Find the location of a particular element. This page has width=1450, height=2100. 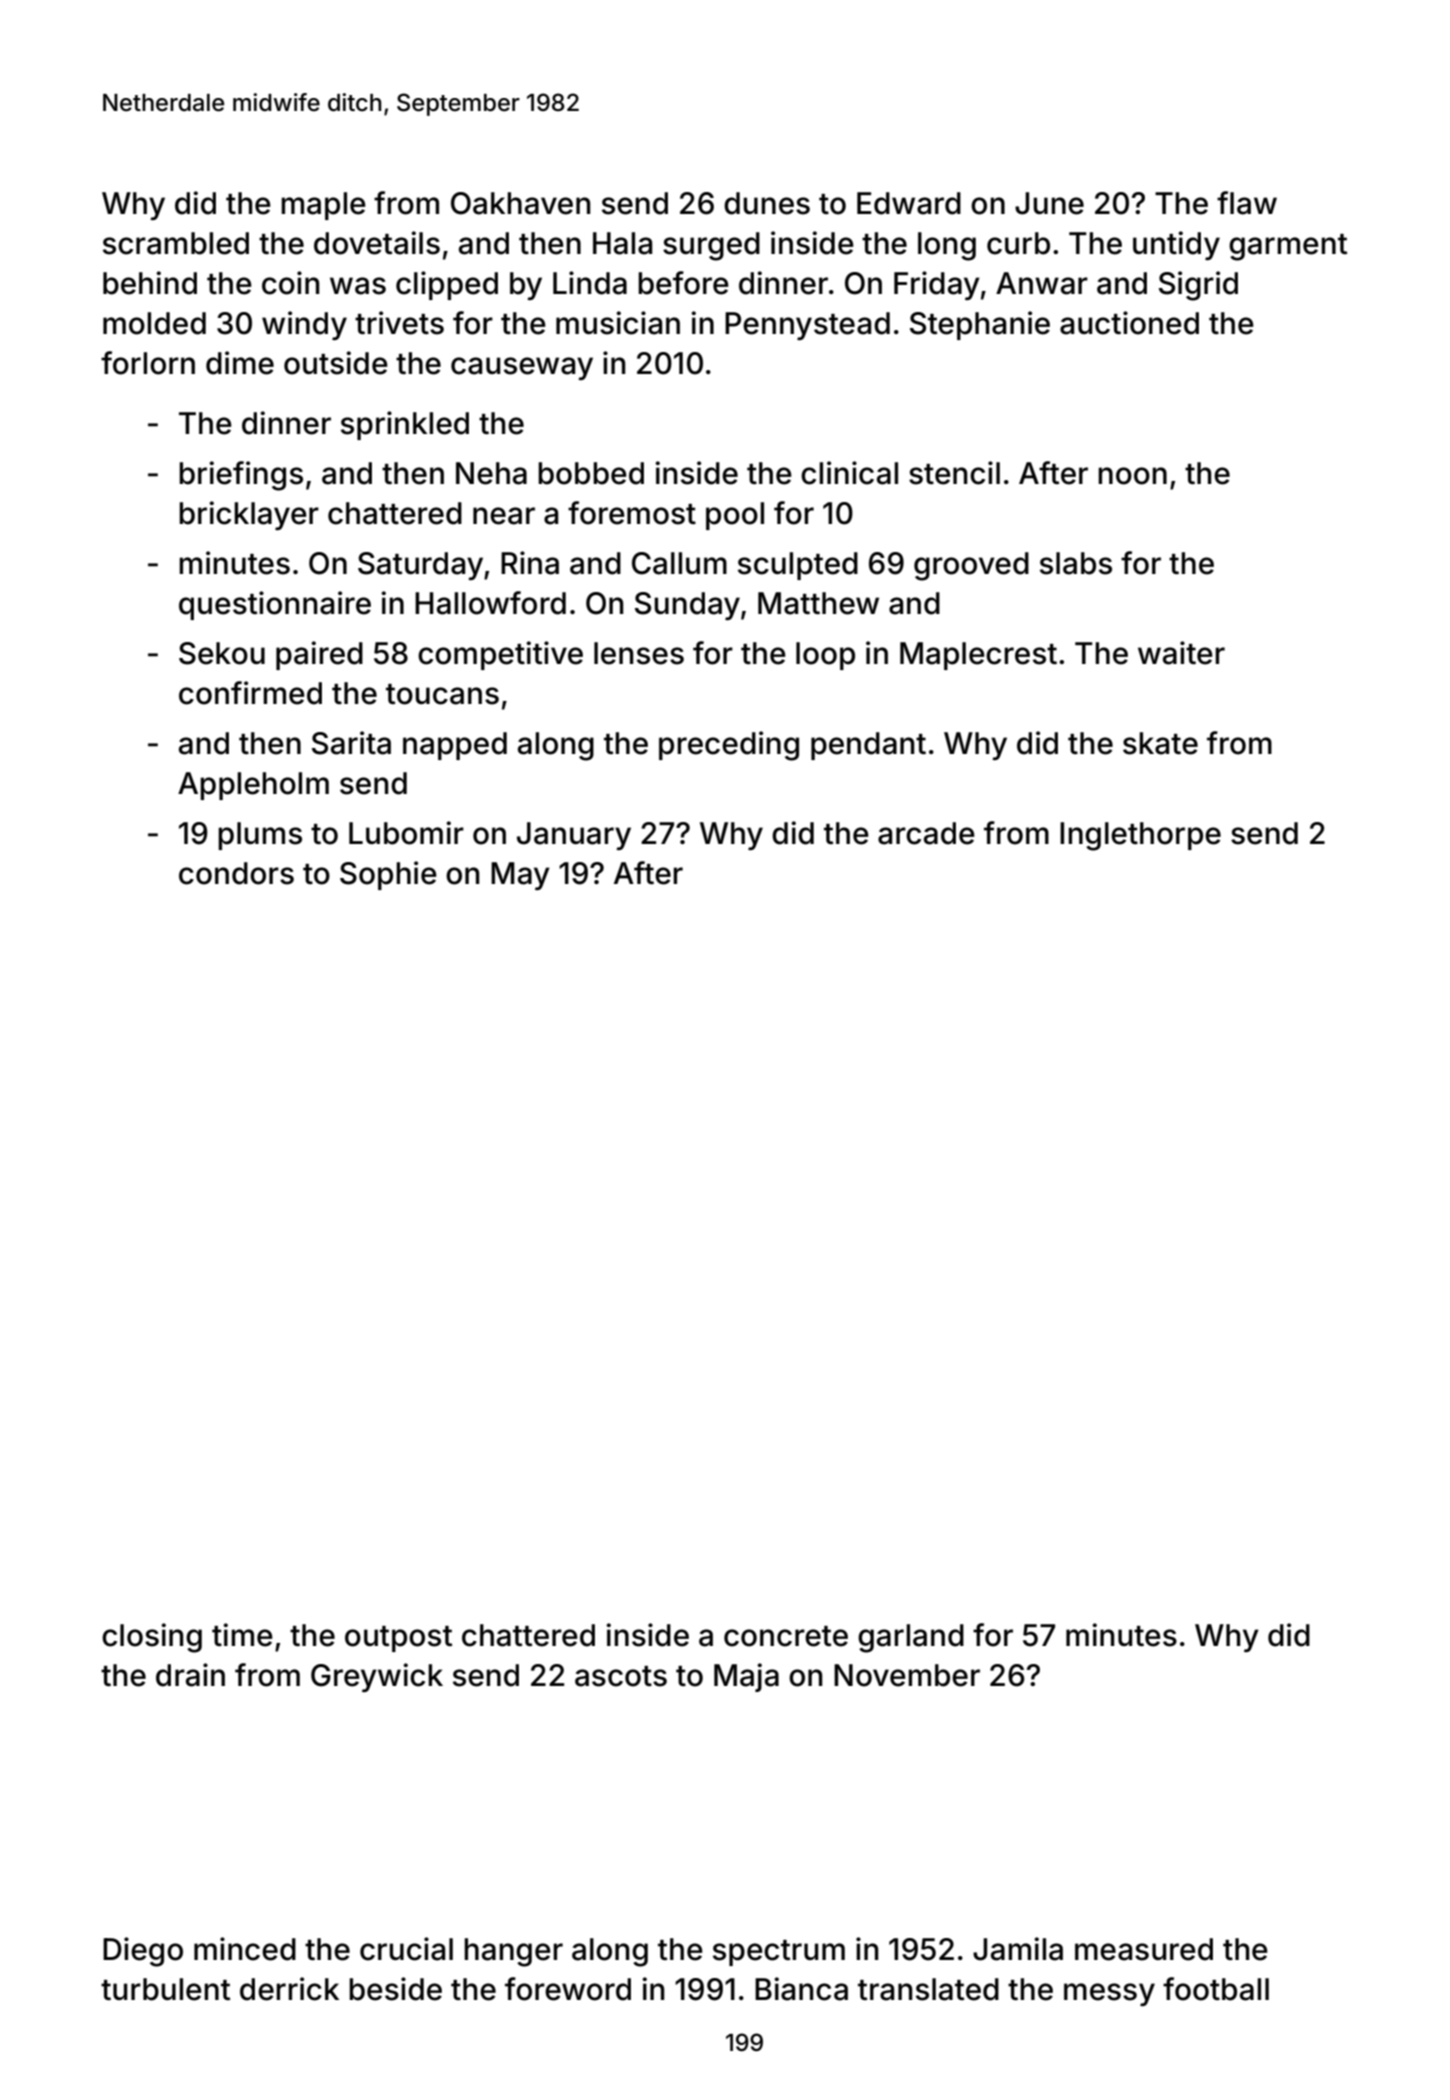

arcade is located at coordinates (926, 833).
